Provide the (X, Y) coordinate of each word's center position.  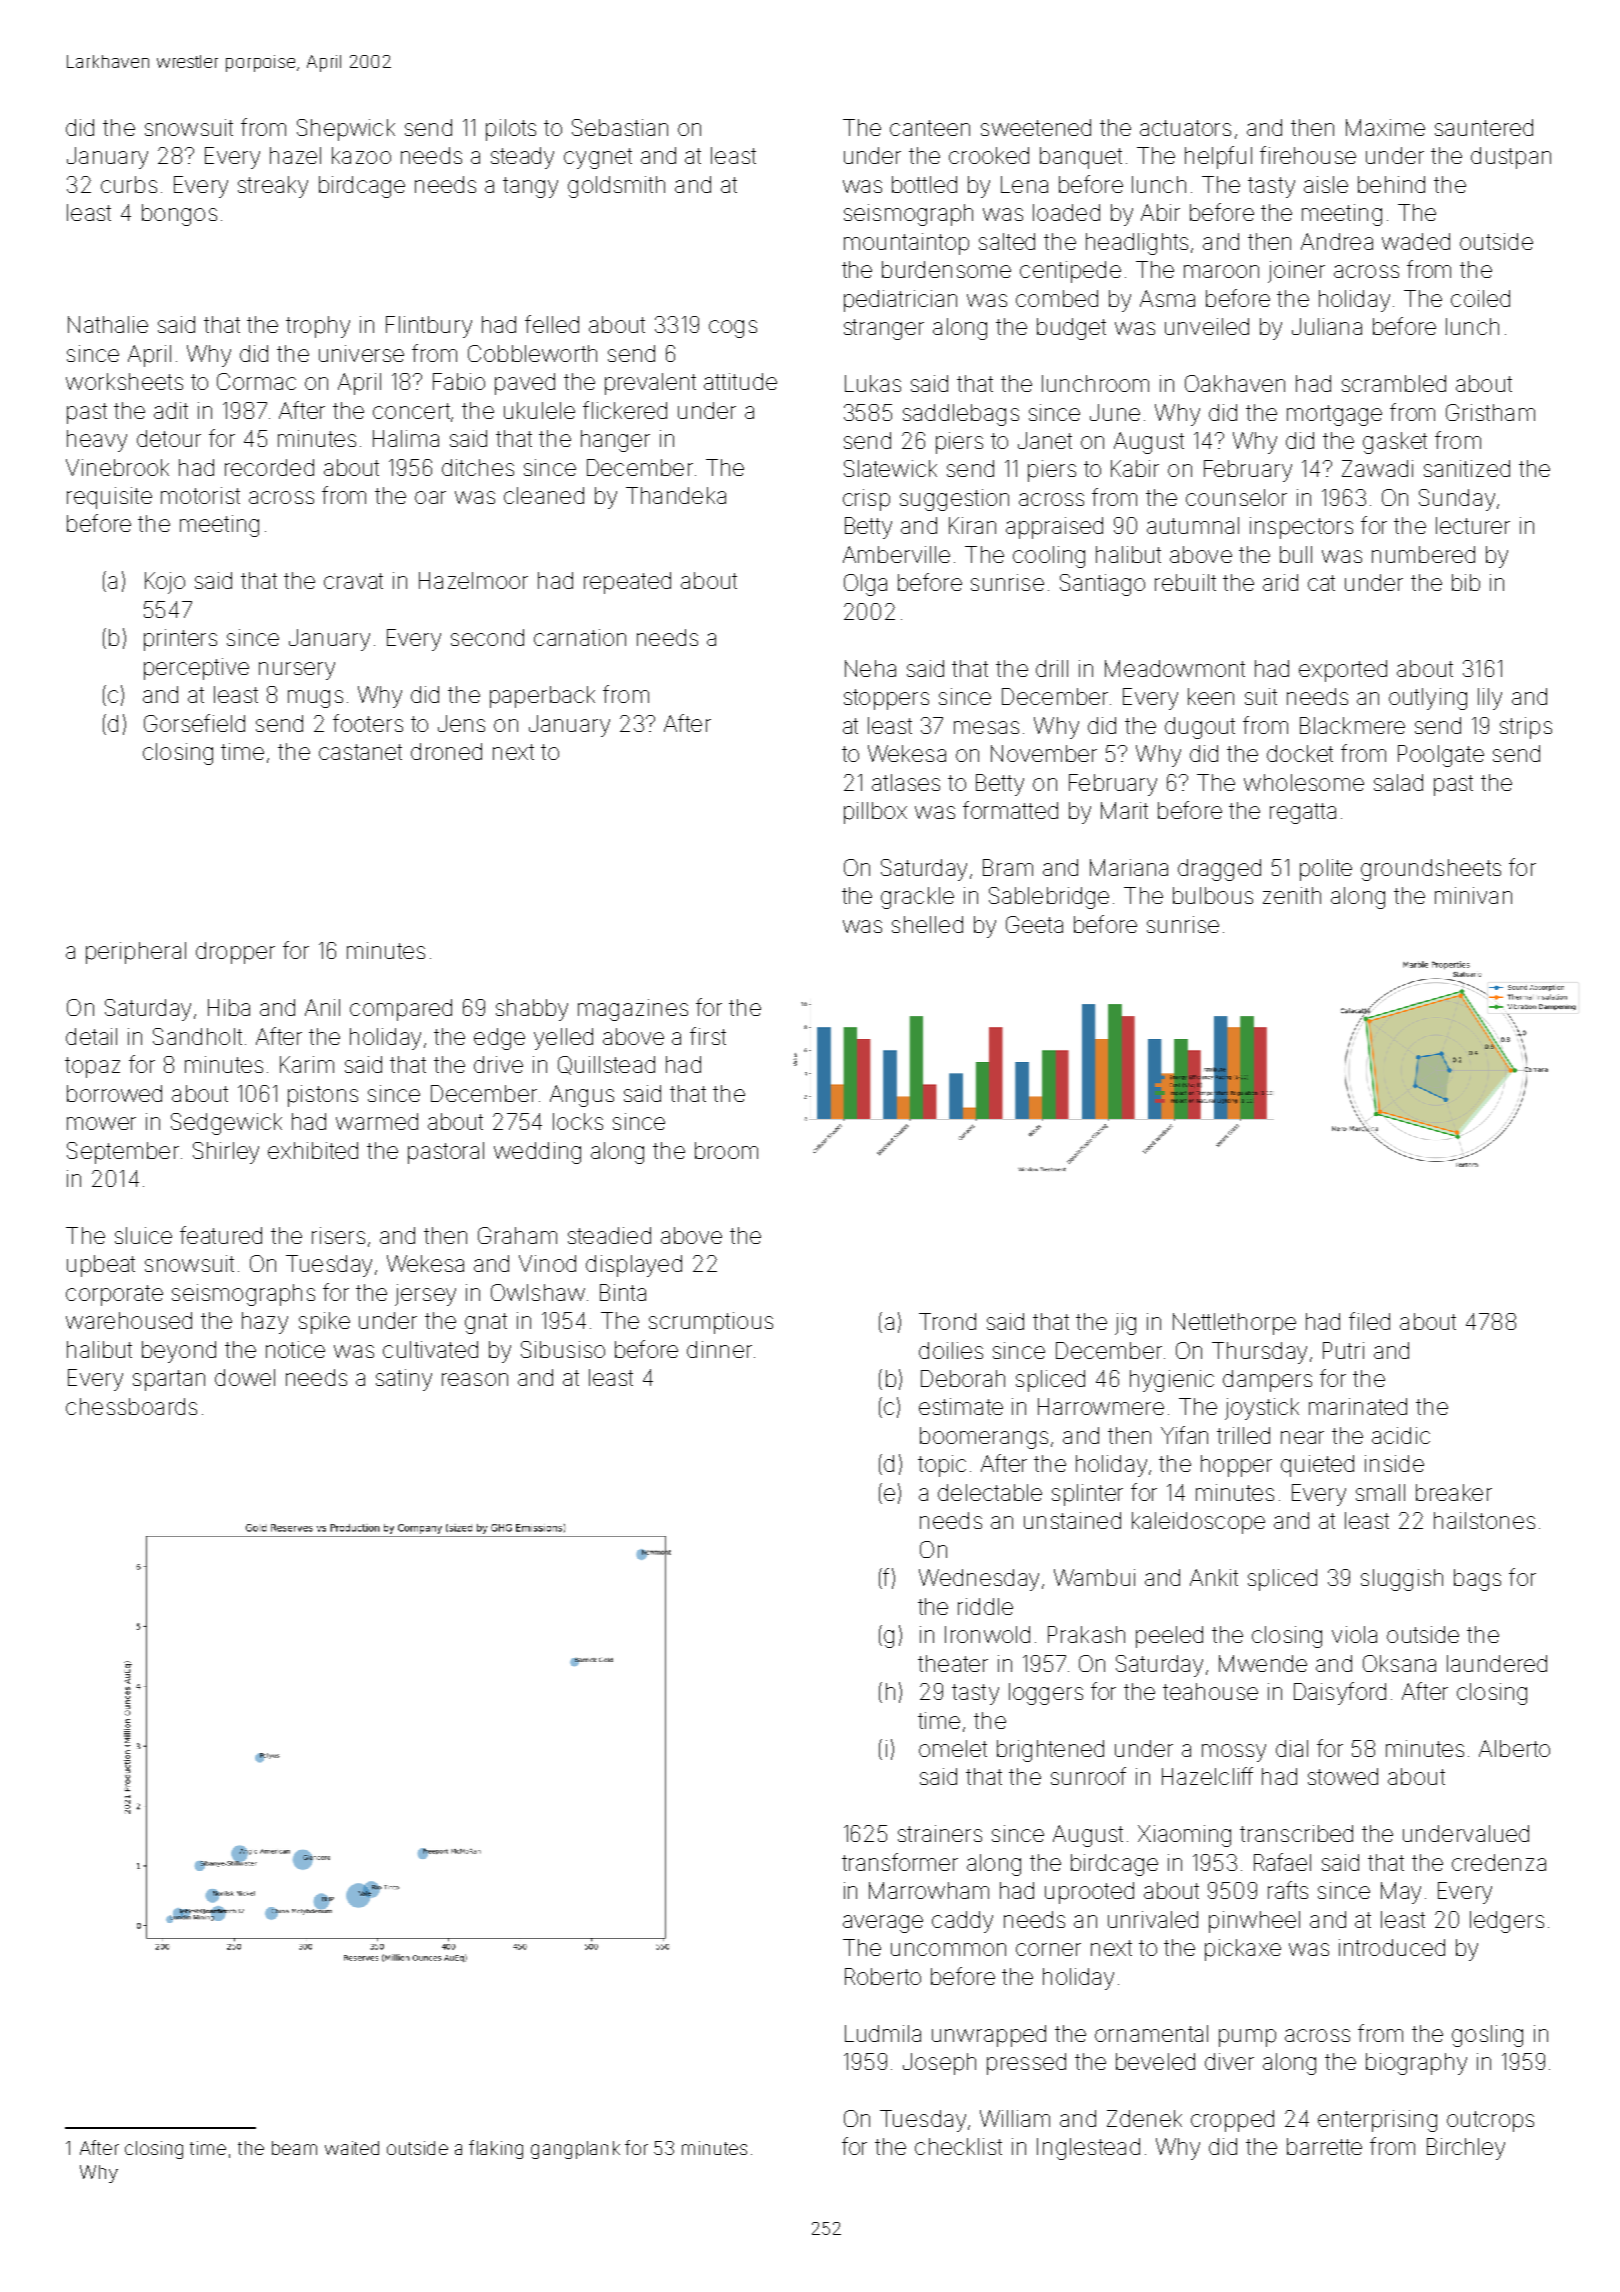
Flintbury (429, 327)
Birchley (1466, 2149)
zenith (1292, 895)
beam (294, 2148)
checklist (958, 2146)
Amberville (896, 554)
